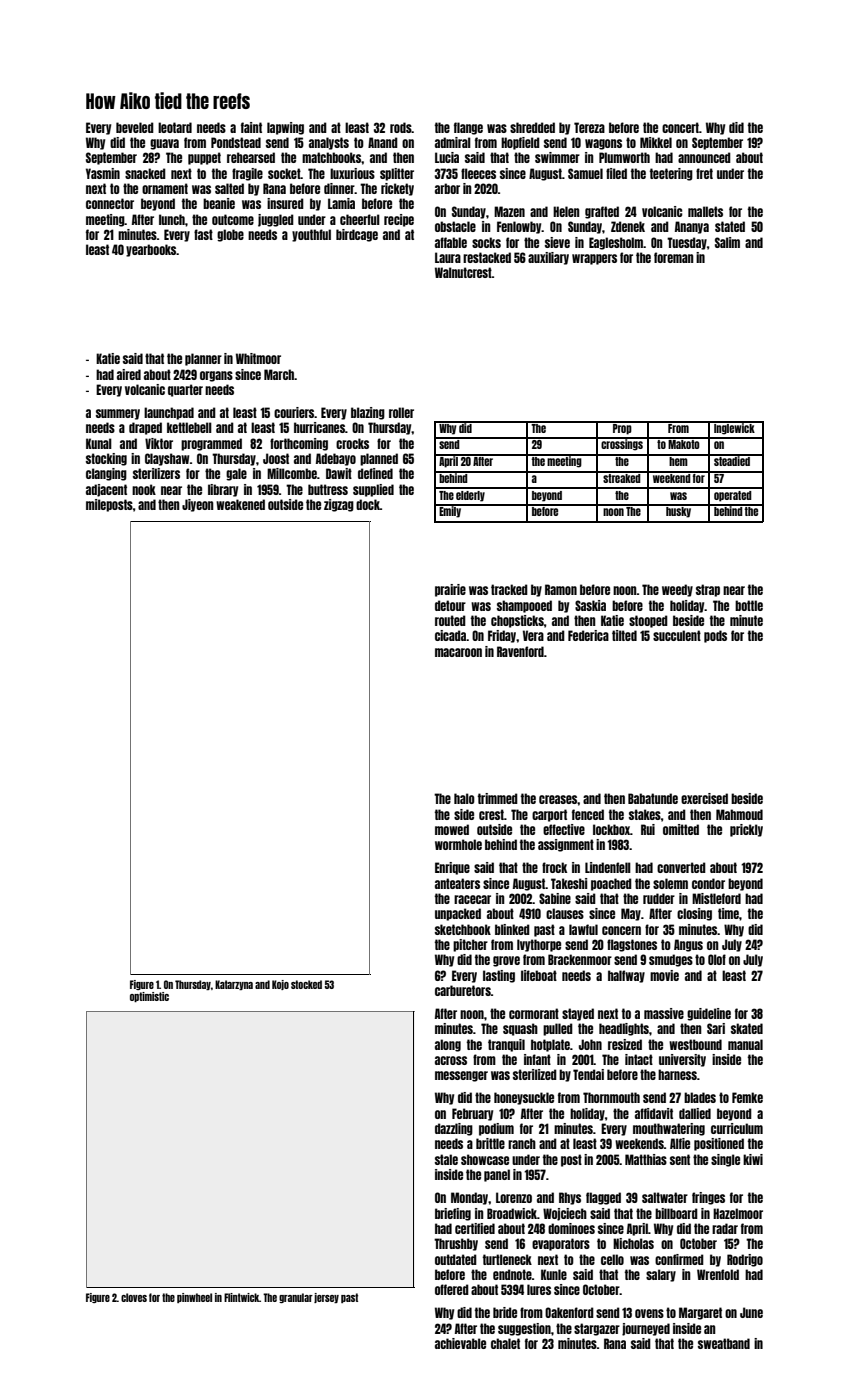 This document has width=849, height=1400. What do you see at coordinates (234, 985) in the document?
I see `Katarzyna` at bounding box center [234, 985].
